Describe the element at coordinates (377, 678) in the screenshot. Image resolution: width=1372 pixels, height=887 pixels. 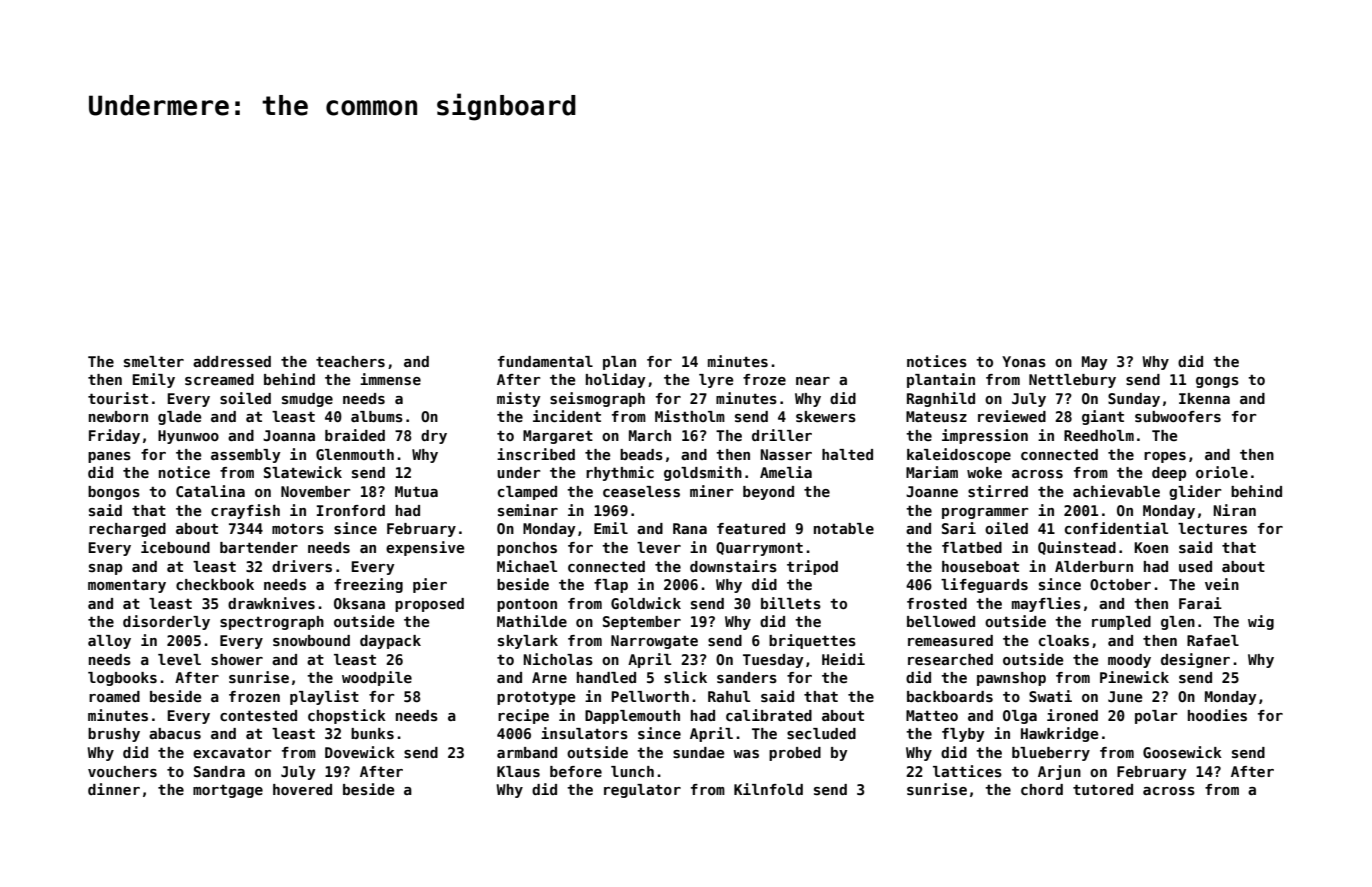
I see `woodpile` at that location.
